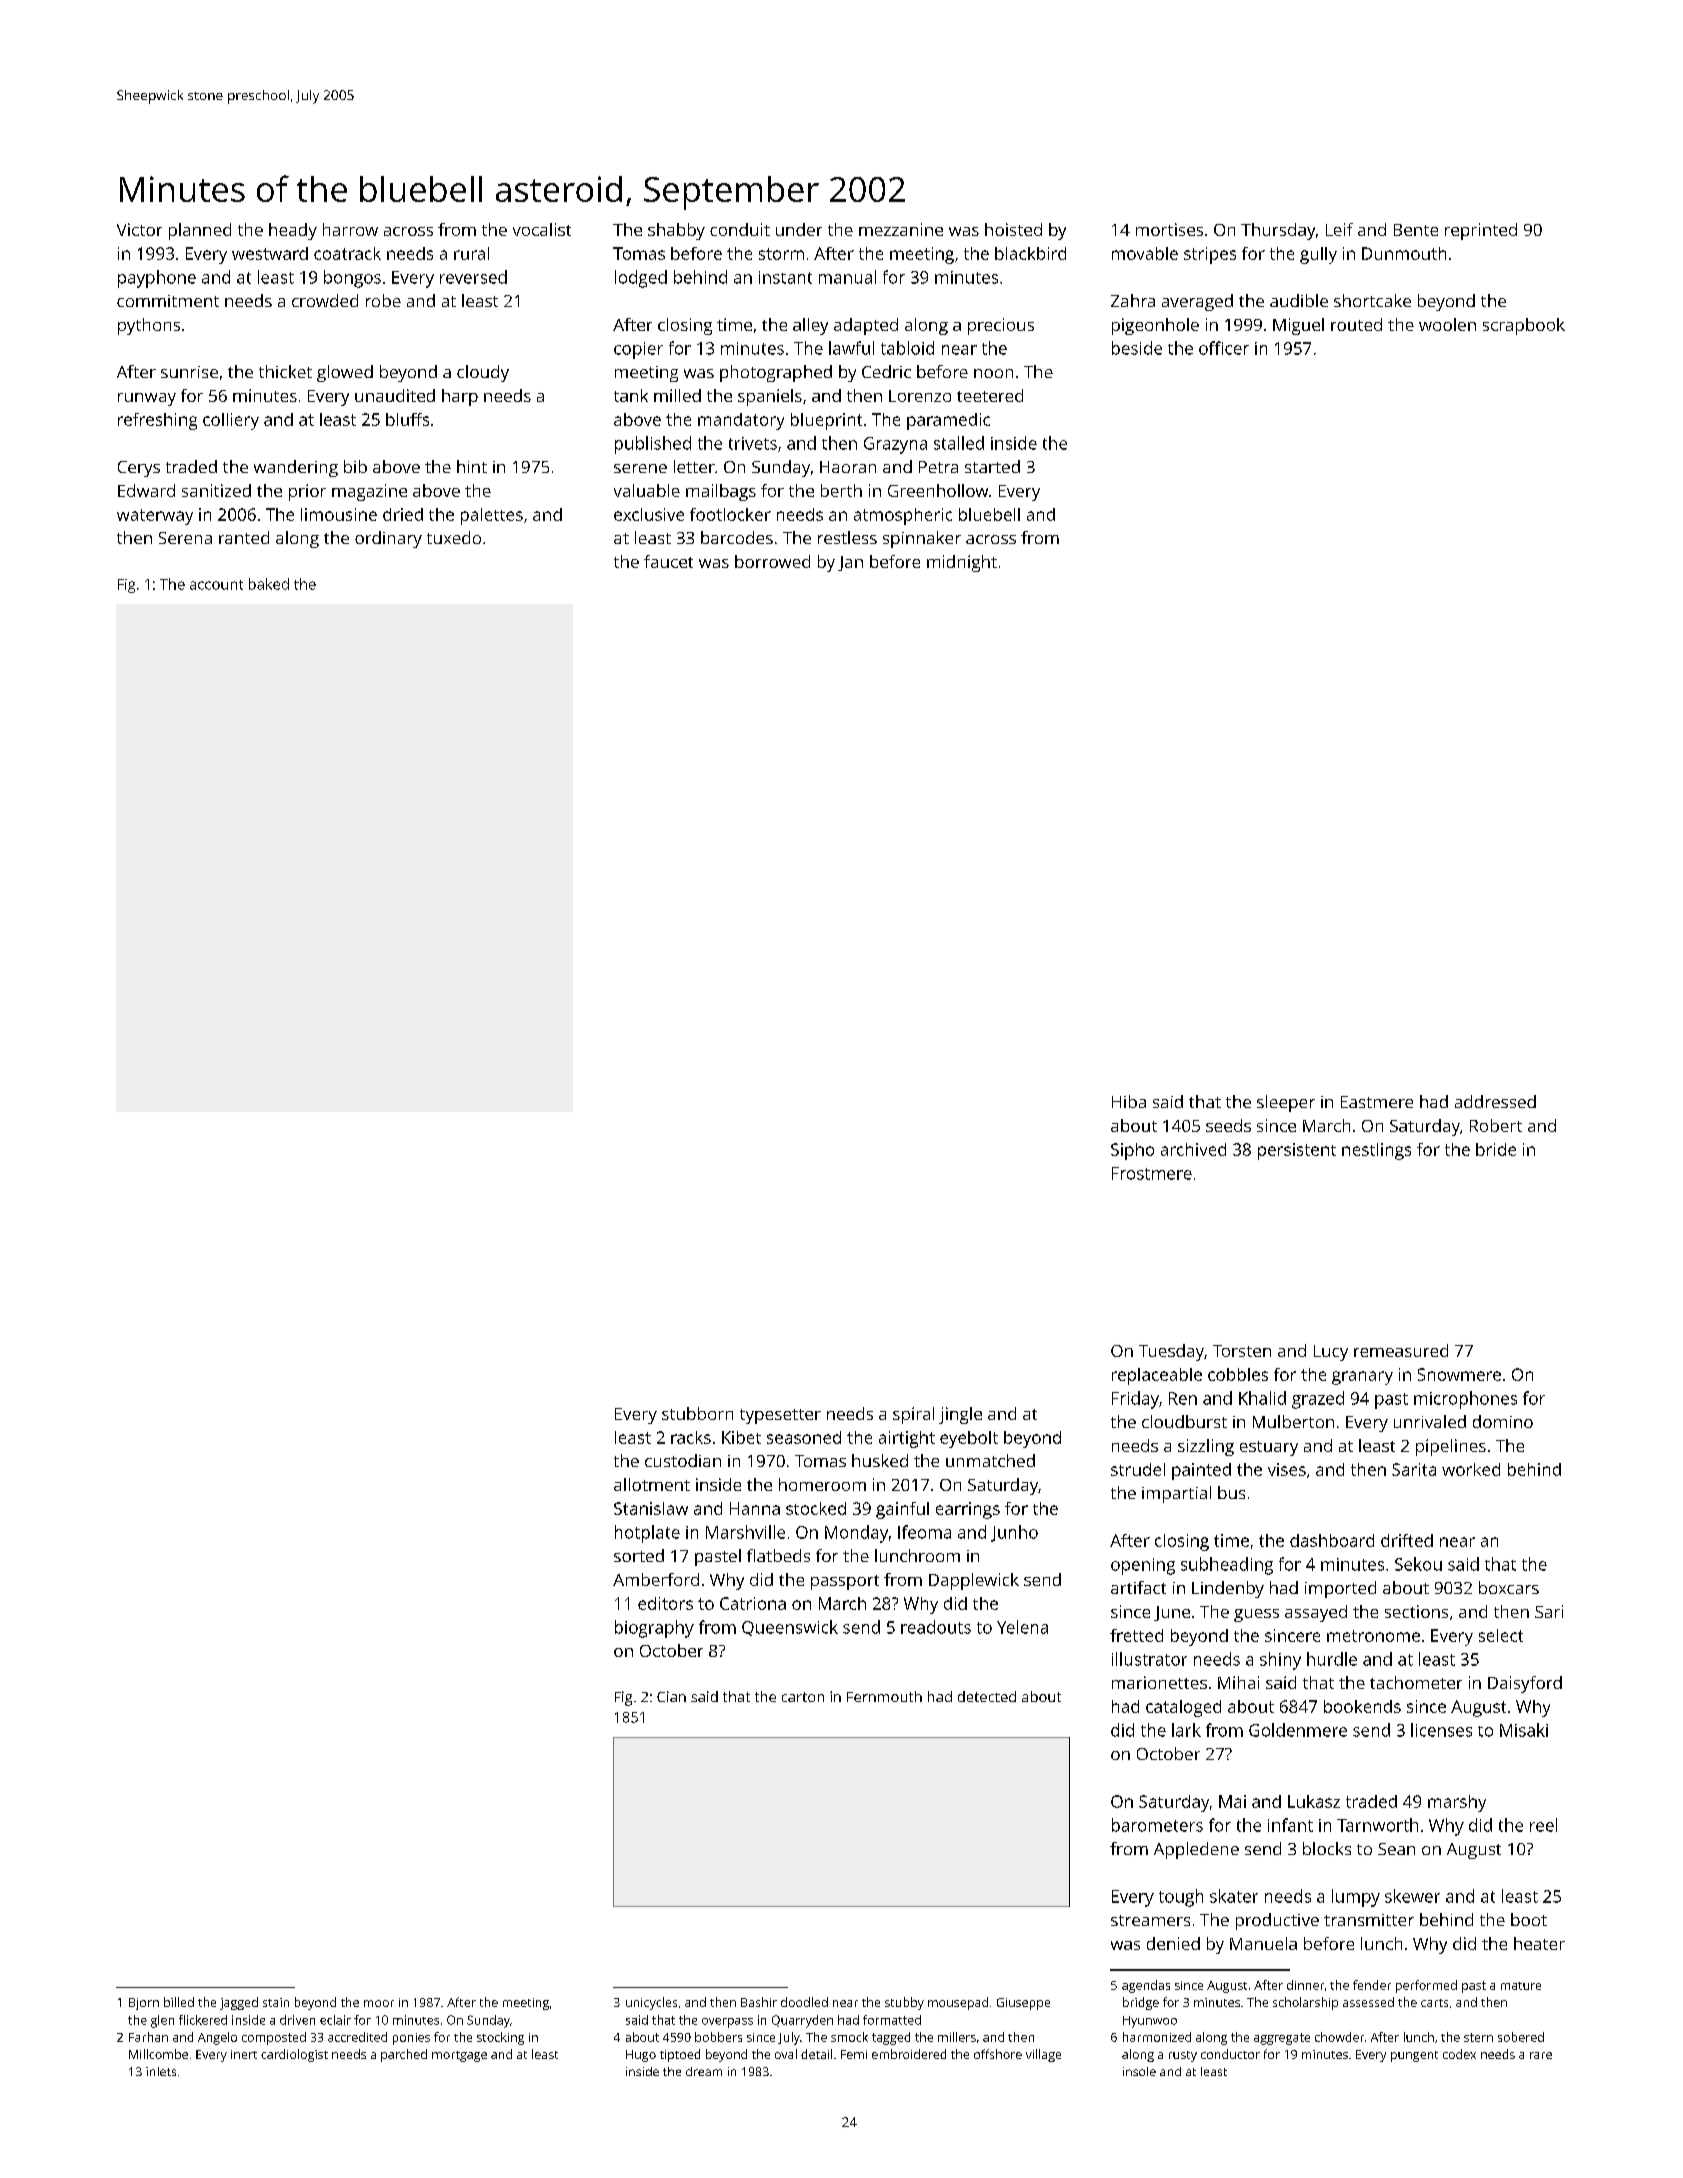 The height and width of the page is (2178, 1683). I want to click on westward, so click(270, 253).
